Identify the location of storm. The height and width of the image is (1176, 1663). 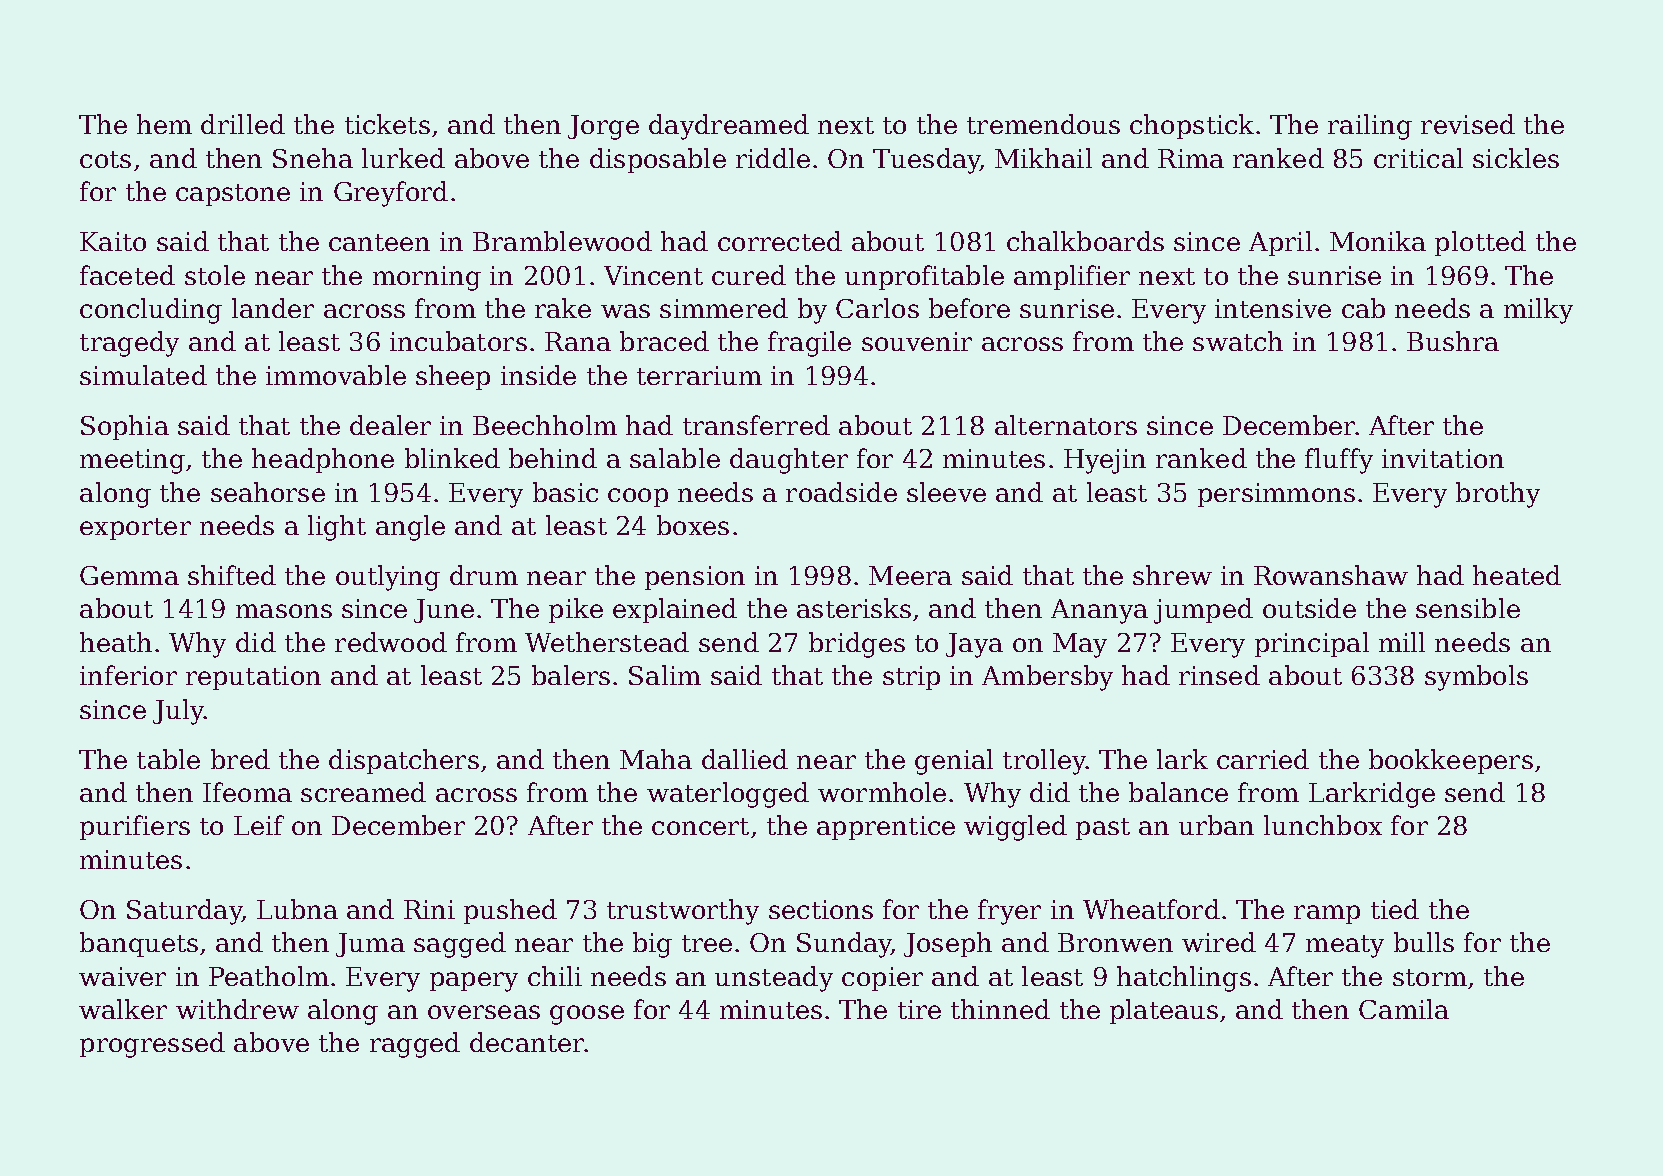
(1430, 977).
